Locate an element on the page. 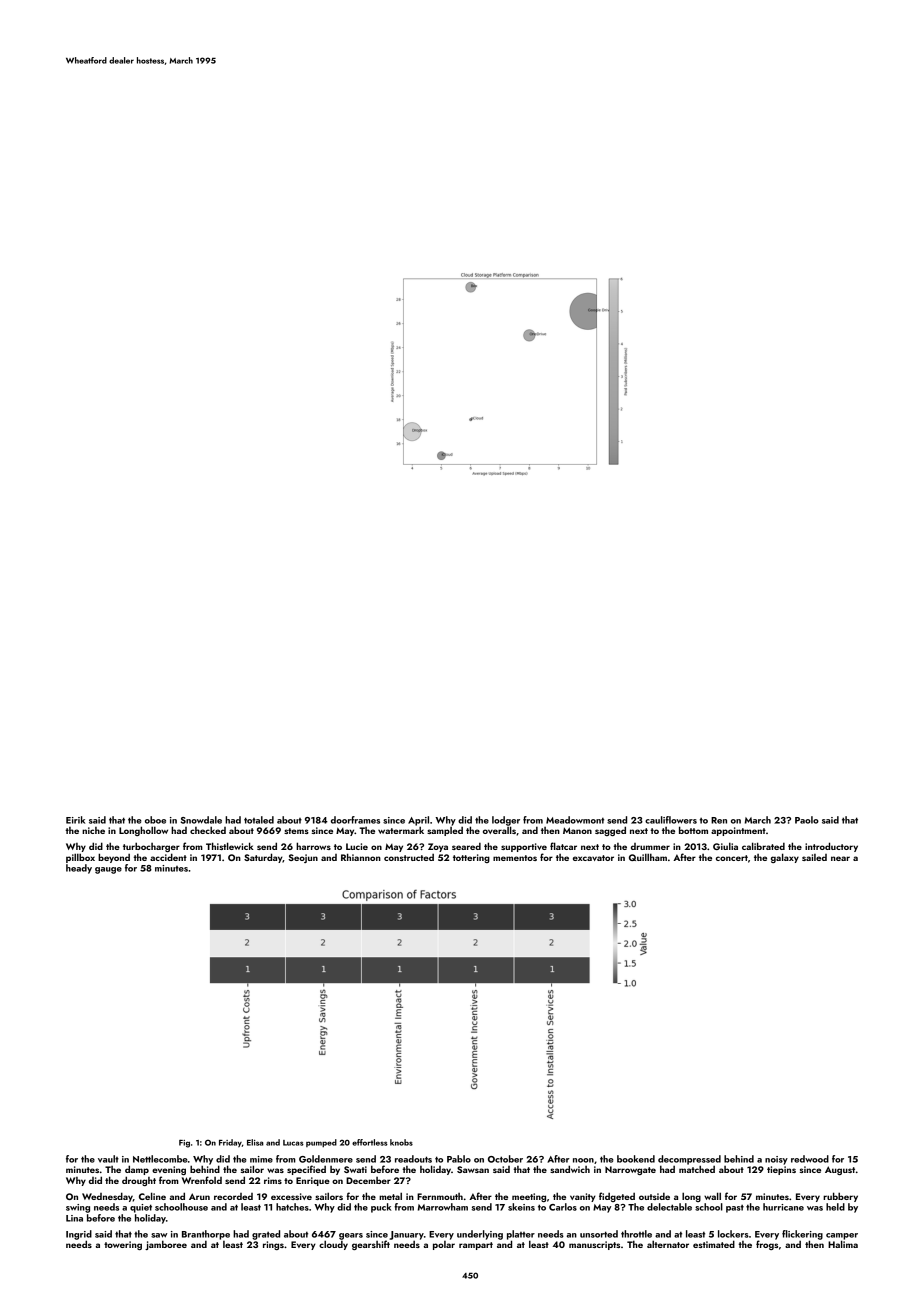  Branthorpe is located at coordinates (206, 1235).
